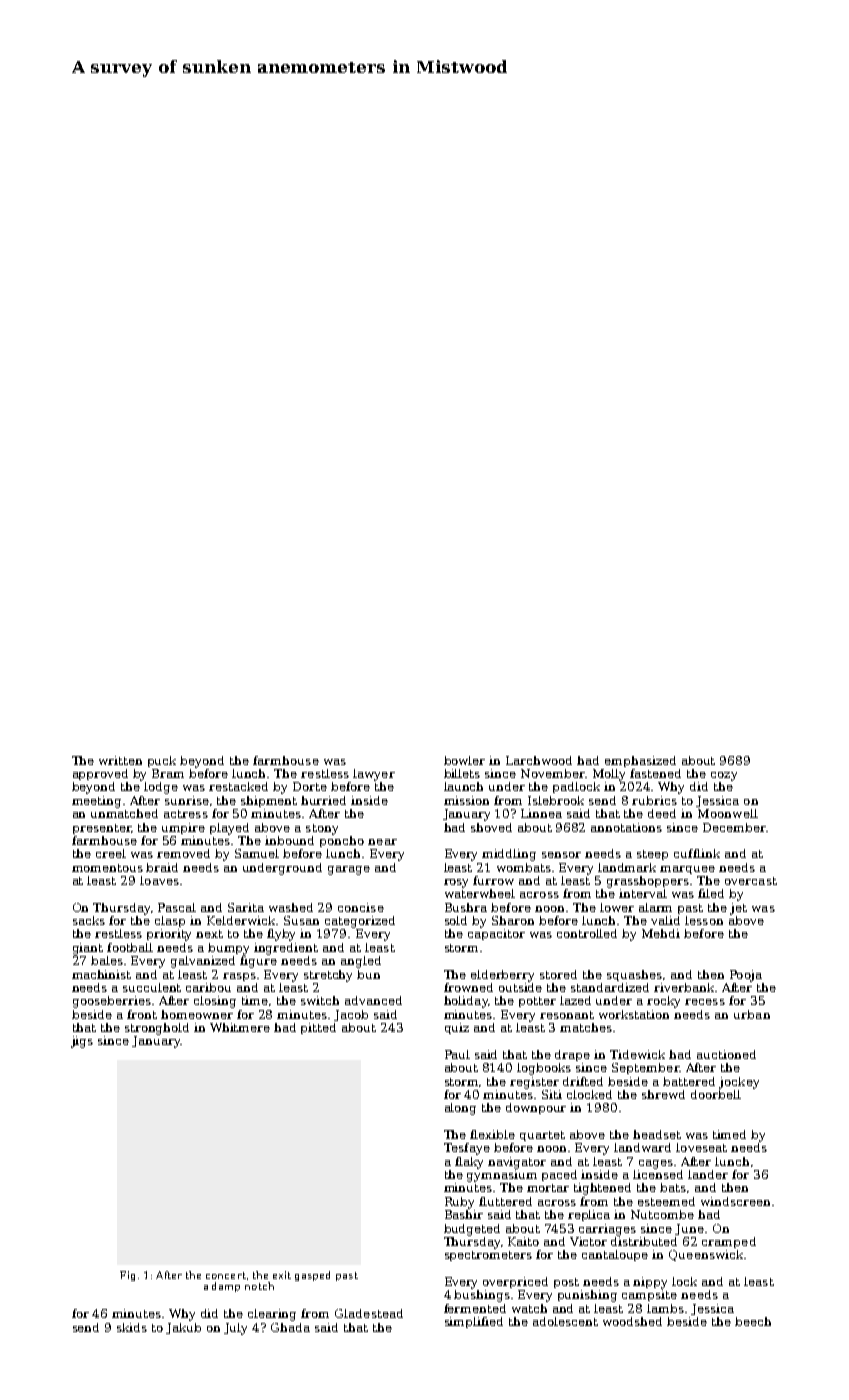 Image resolution: width=849 pixels, height=1400 pixels. Describe the element at coordinates (640, 761) in the screenshot. I see `emphasized` at that location.
